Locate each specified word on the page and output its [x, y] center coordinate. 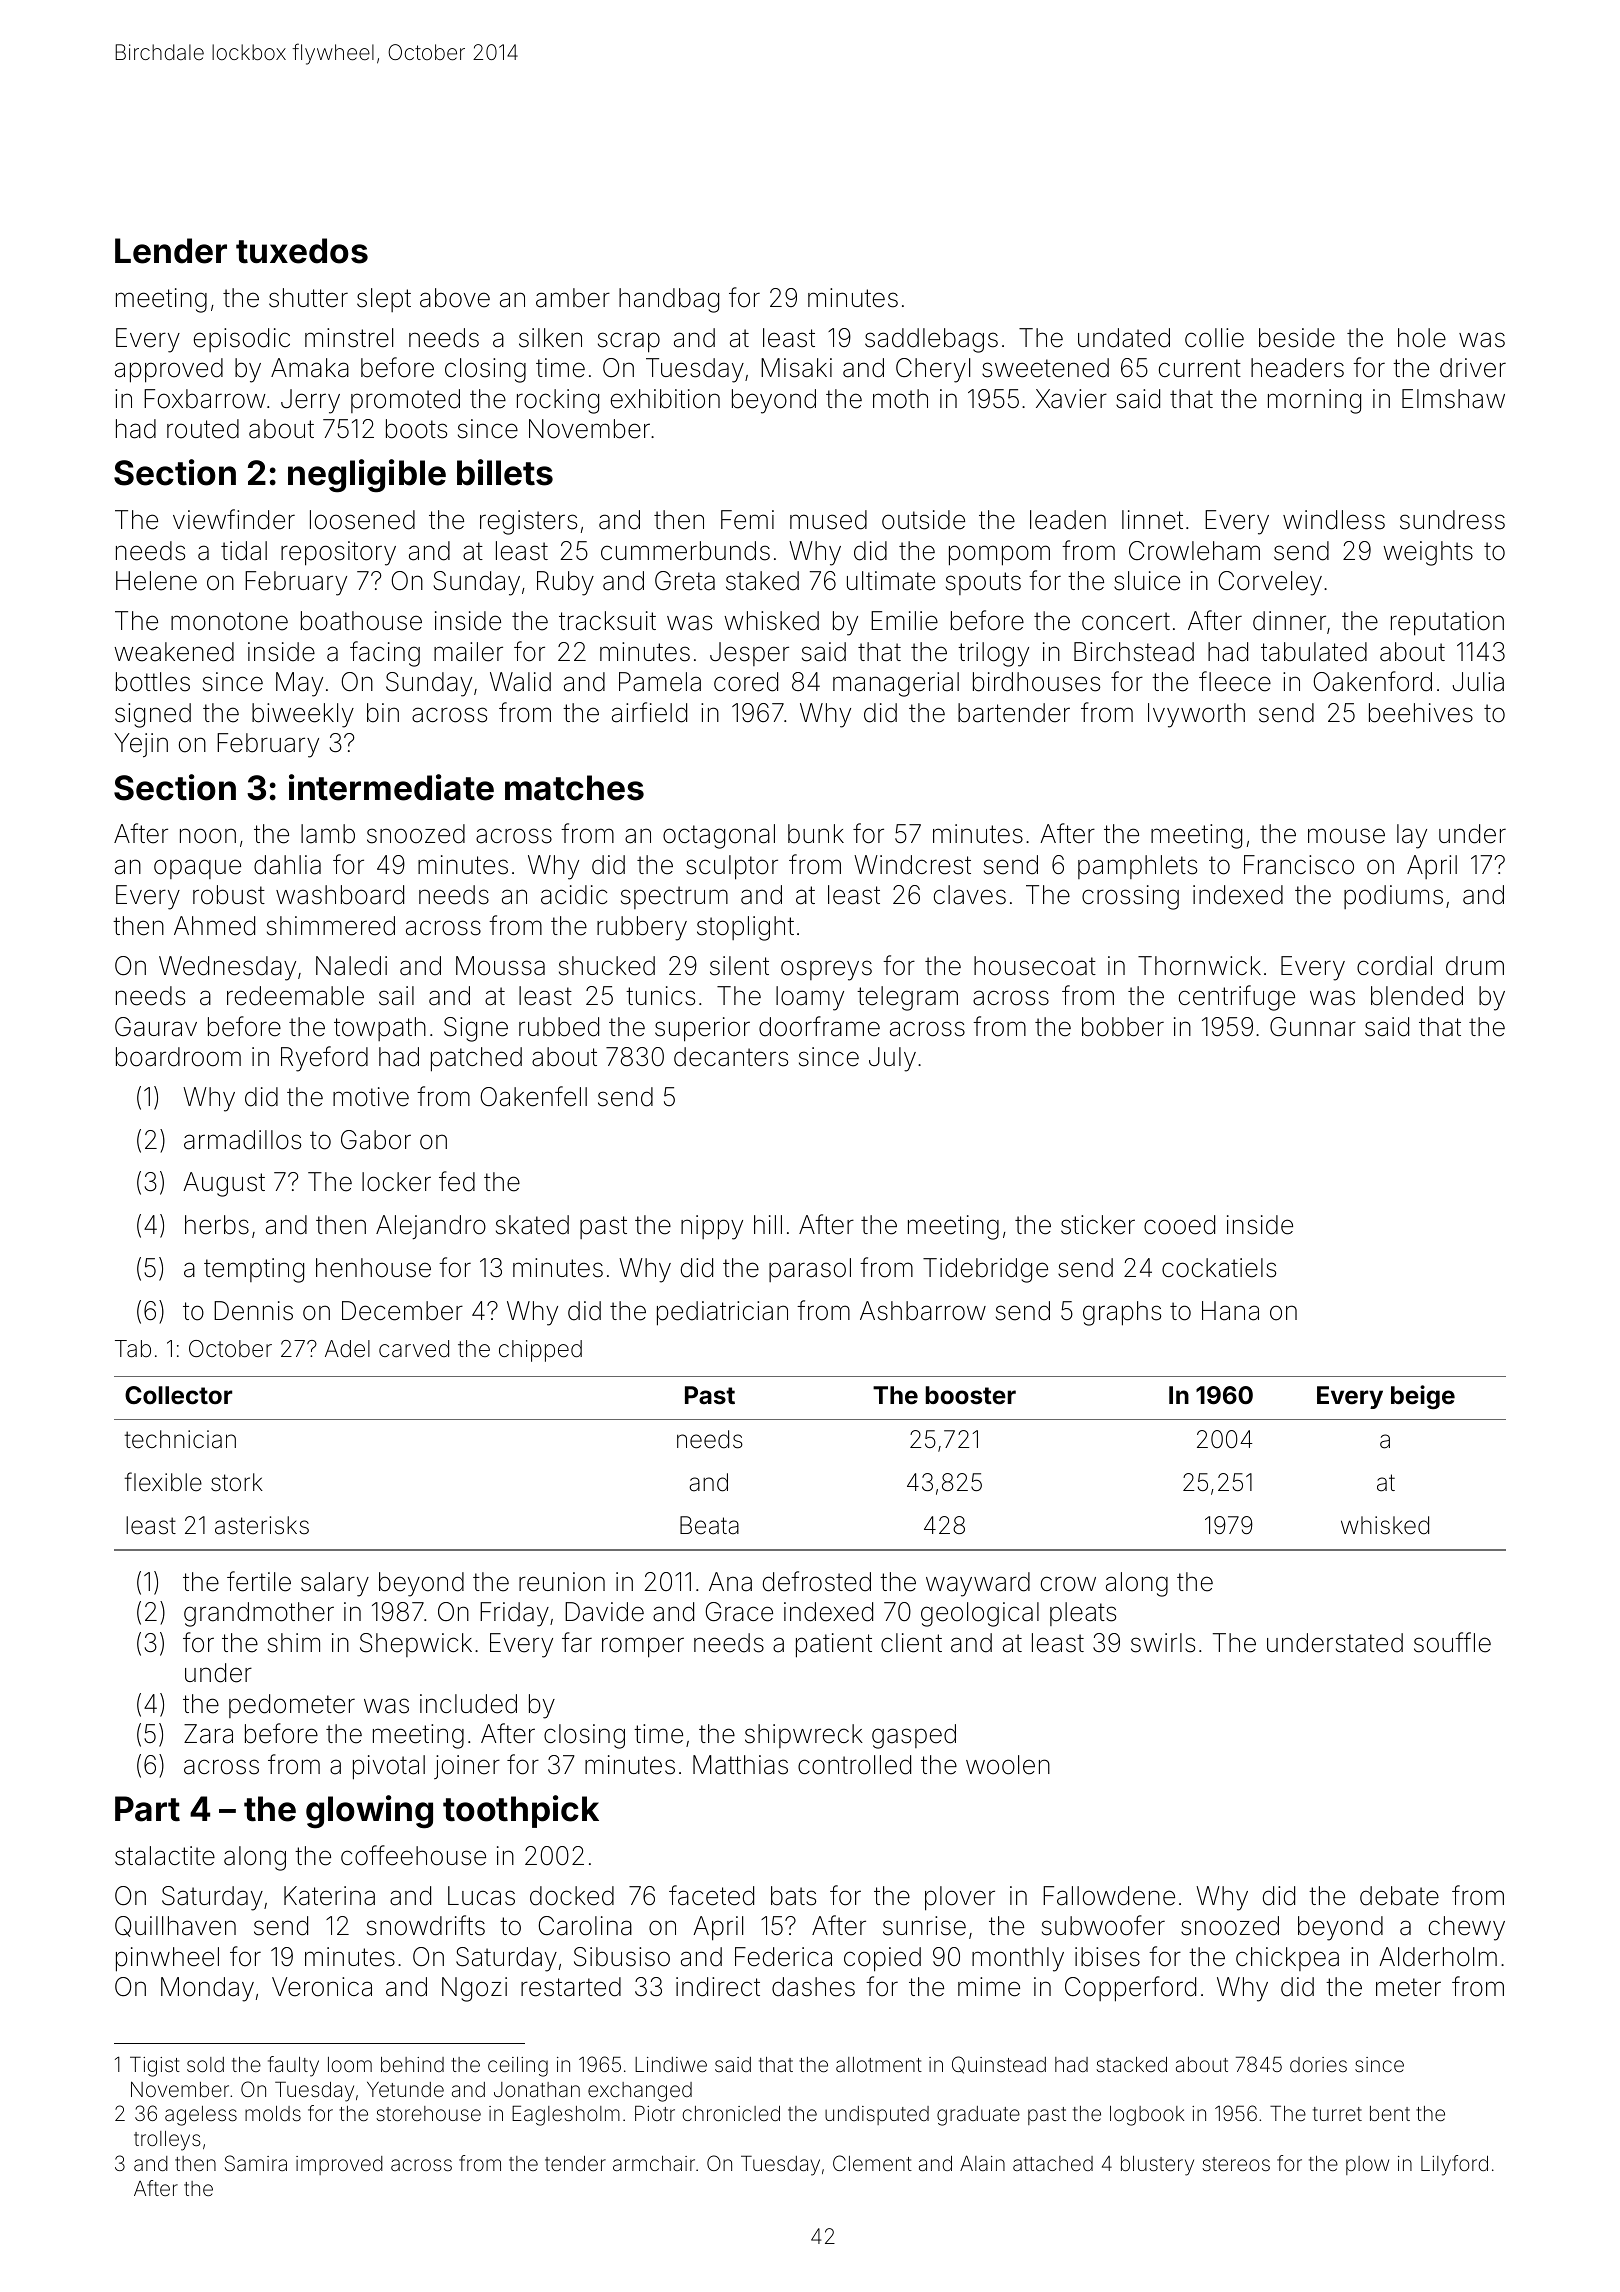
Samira [256, 2163]
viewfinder [234, 519]
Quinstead [999, 2065]
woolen [1008, 1765]
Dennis [253, 1311]
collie [1214, 338]
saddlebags [931, 340]
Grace [739, 1612]
